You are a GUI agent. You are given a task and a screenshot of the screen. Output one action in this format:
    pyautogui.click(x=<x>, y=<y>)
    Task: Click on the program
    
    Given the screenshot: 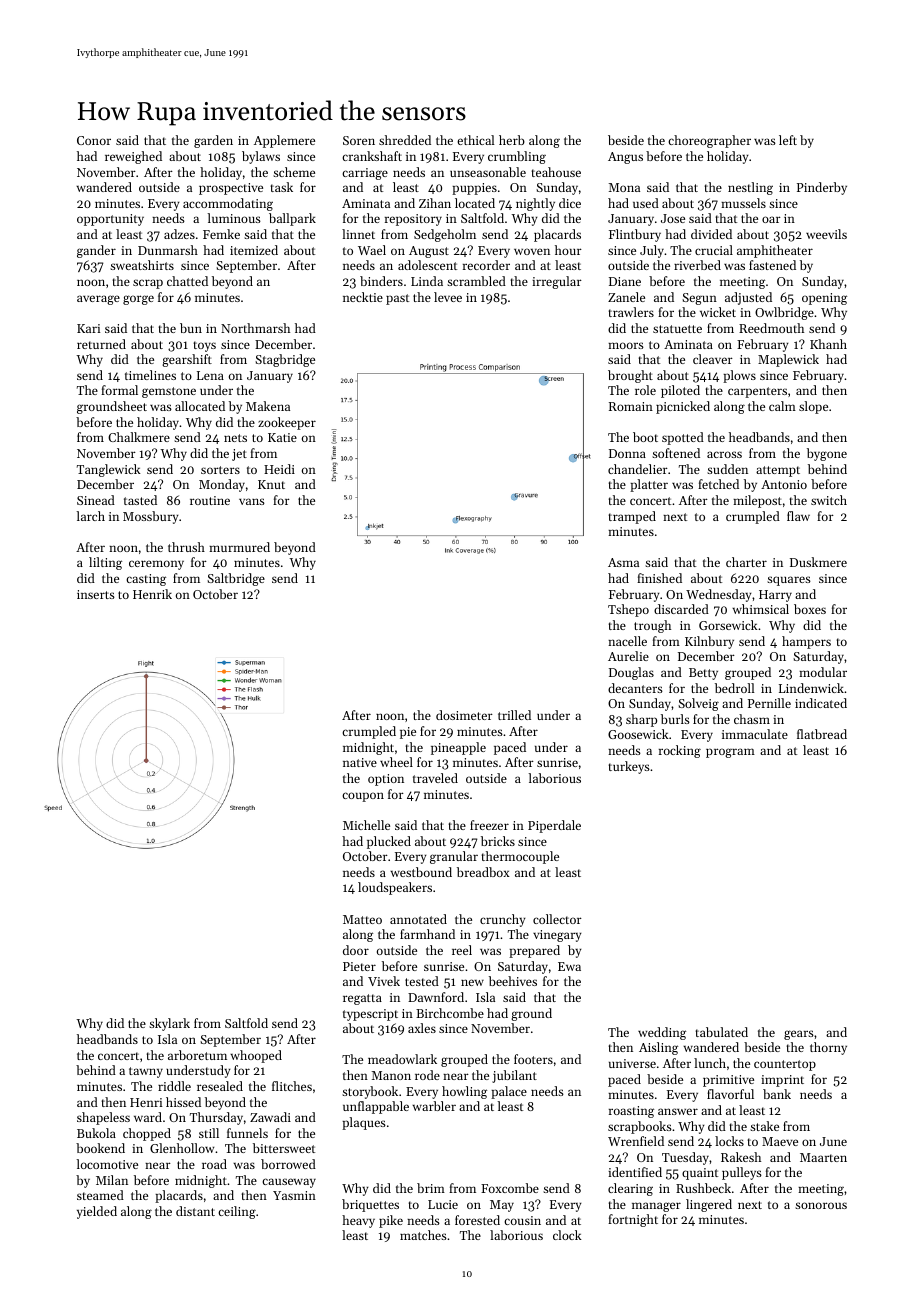 What is the action you would take?
    pyautogui.click(x=730, y=753)
